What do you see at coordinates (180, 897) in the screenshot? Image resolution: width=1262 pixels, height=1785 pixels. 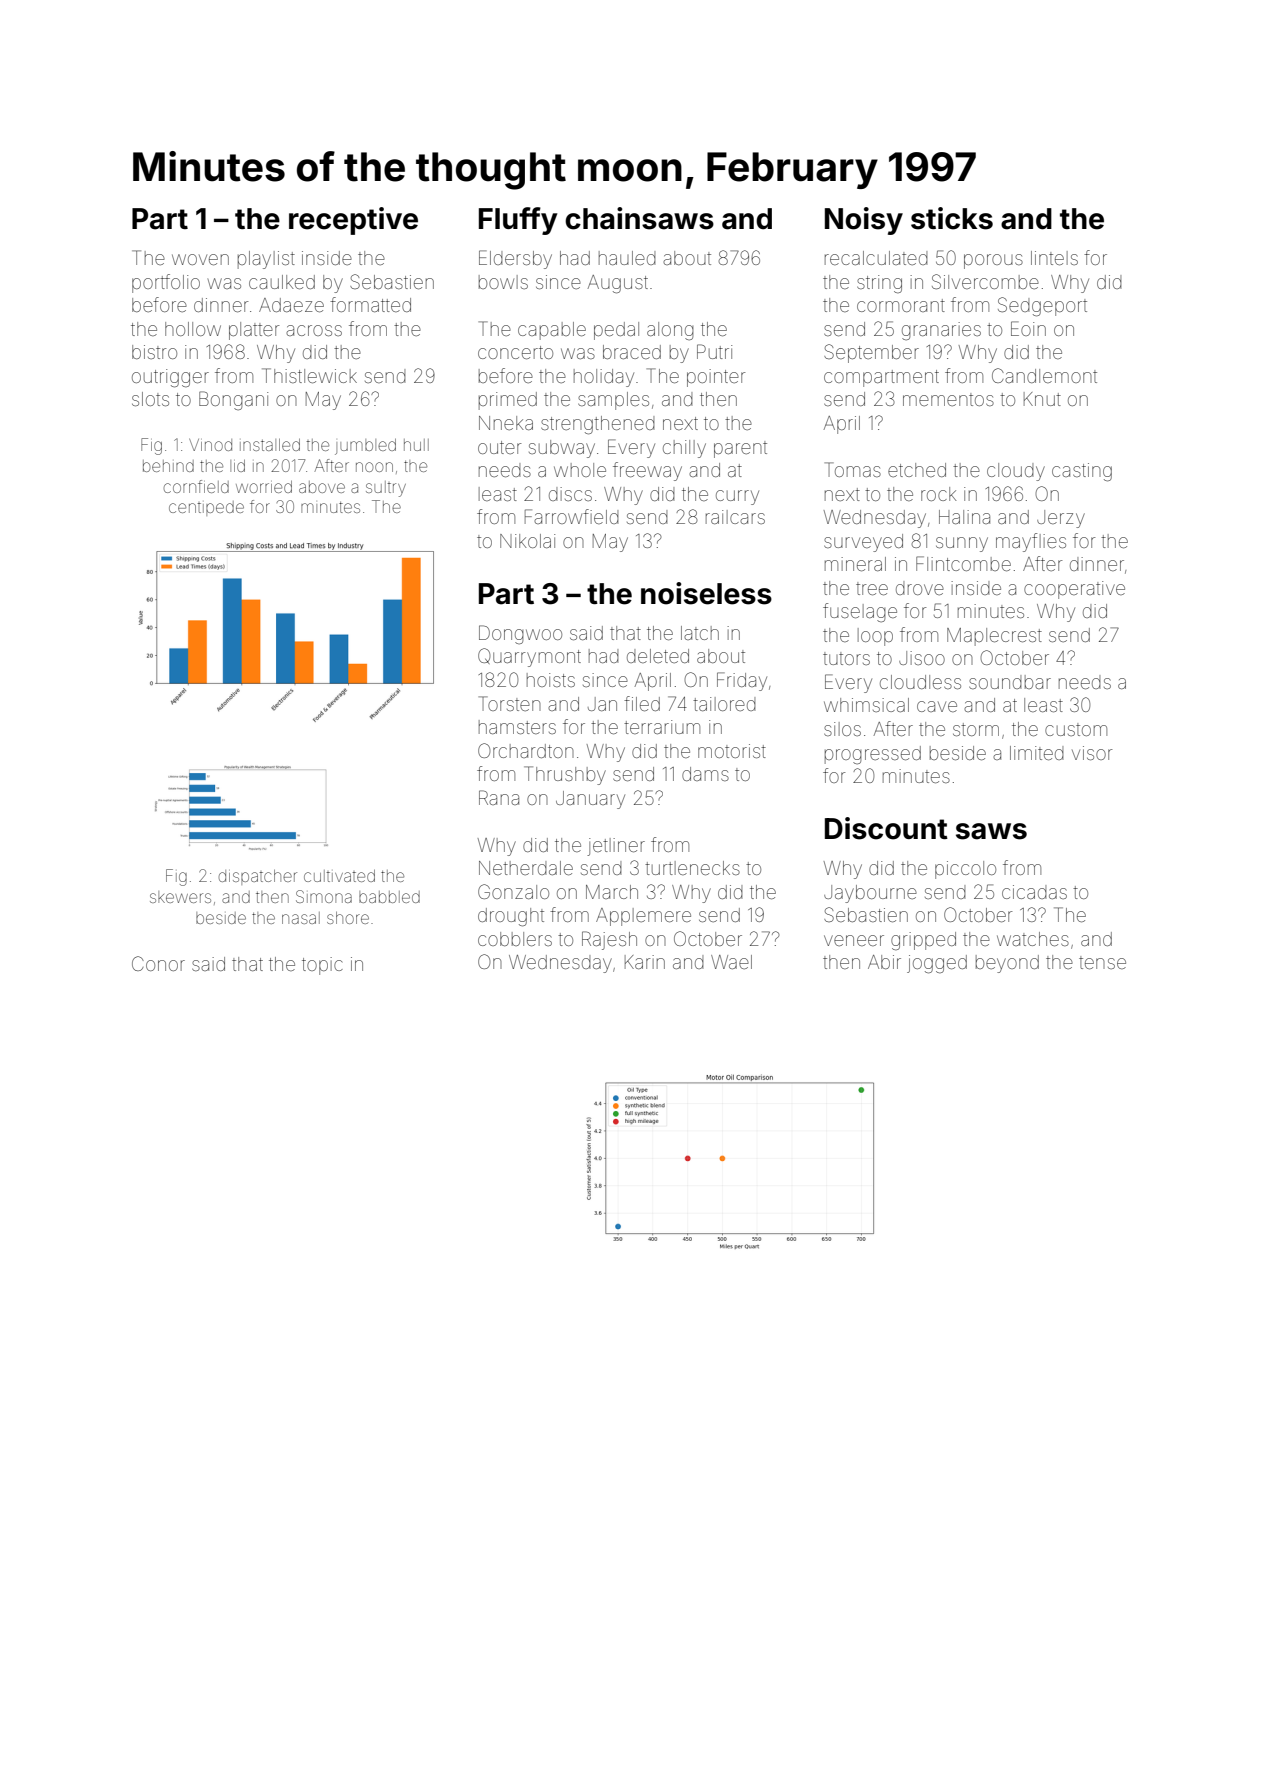 I see `skewers` at bounding box center [180, 897].
